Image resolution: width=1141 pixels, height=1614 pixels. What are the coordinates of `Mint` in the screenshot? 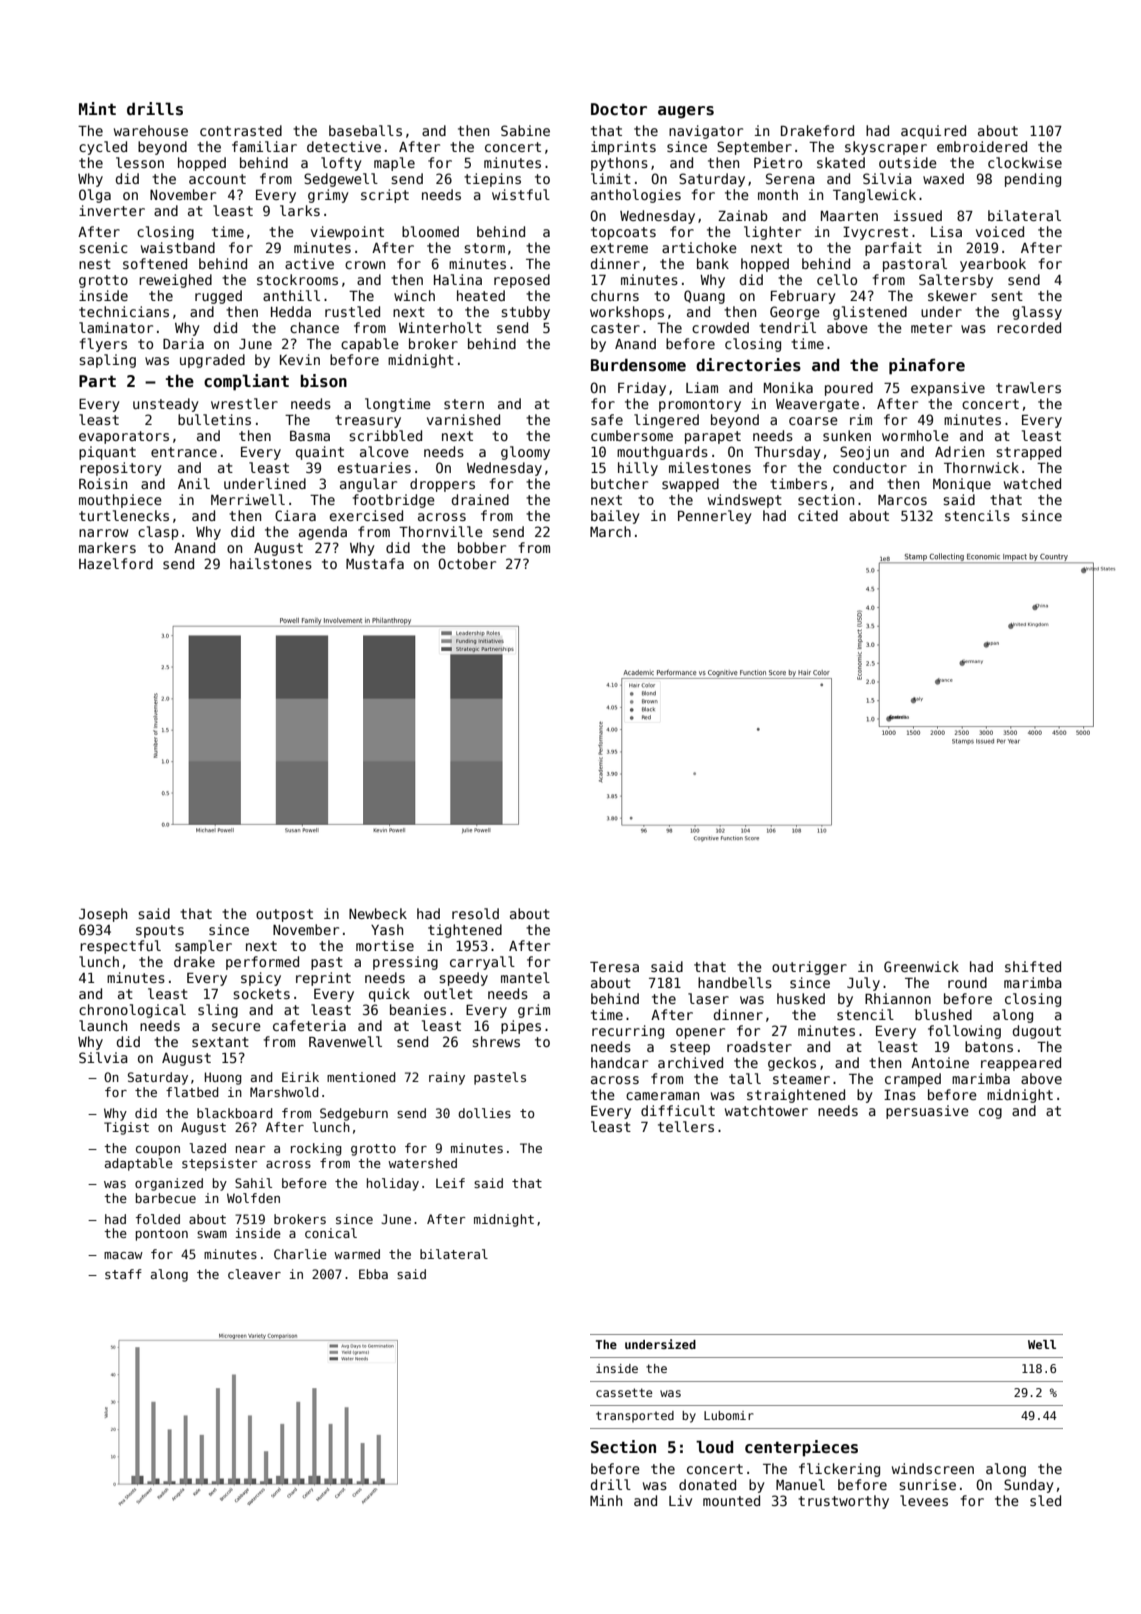 It's located at (97, 108).
